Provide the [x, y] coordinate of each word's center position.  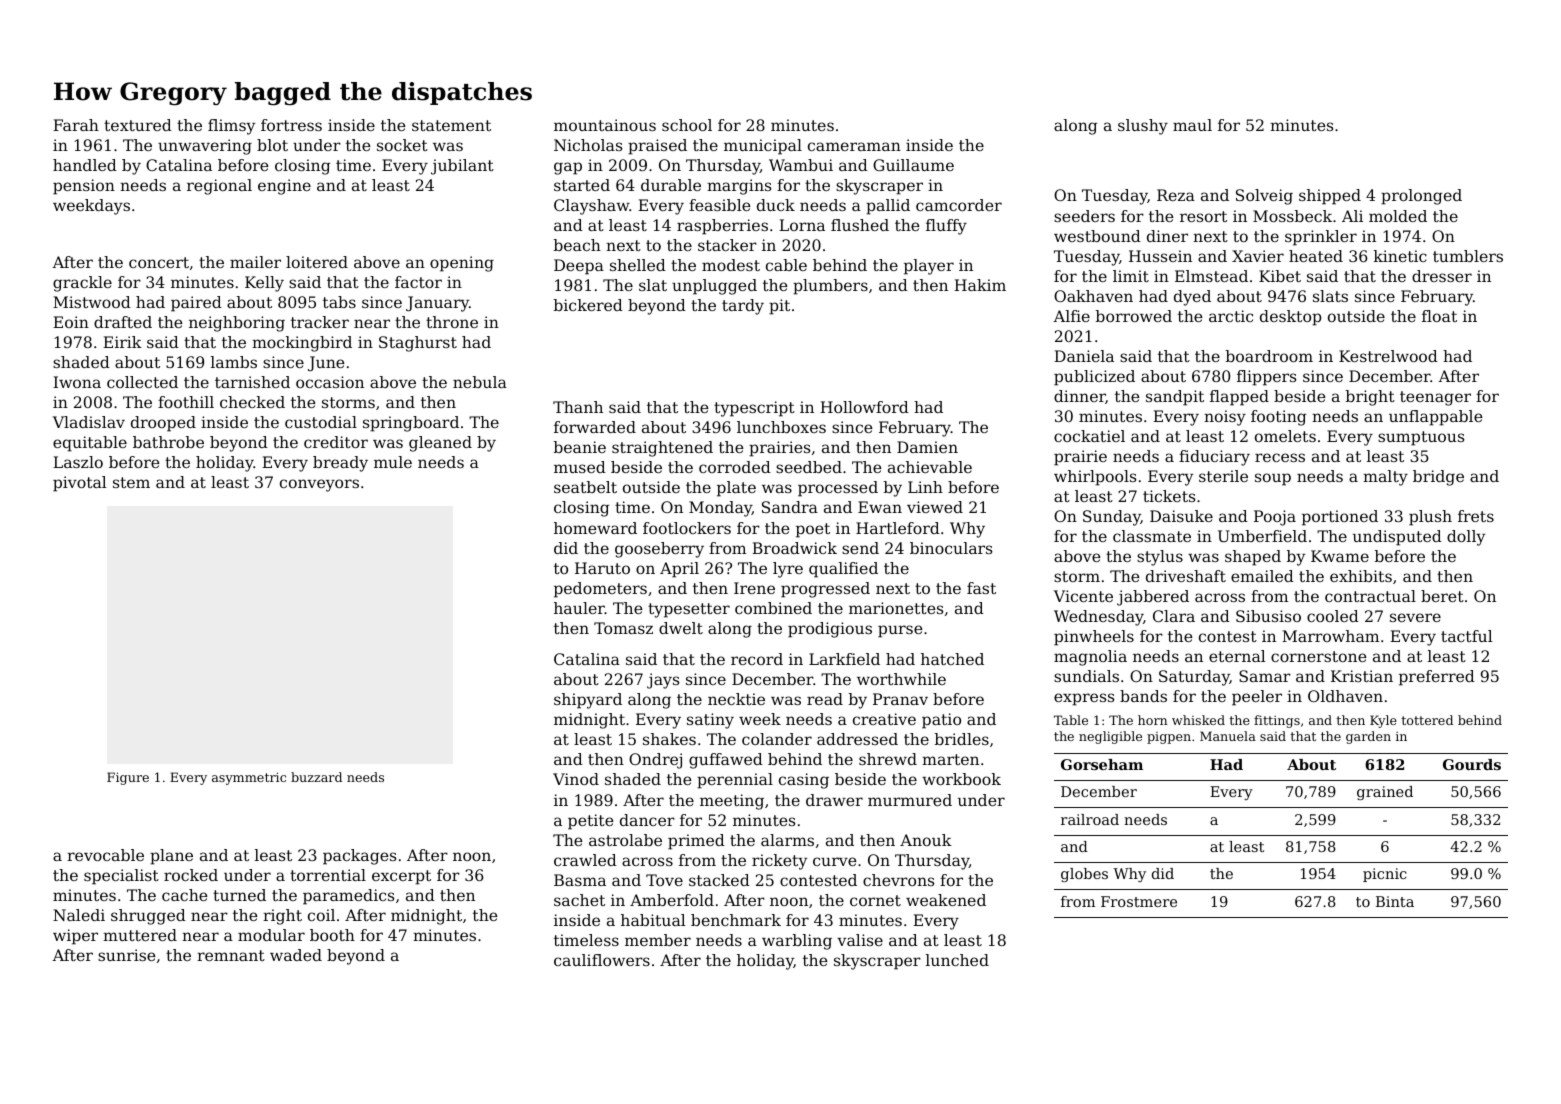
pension [84, 187]
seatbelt [585, 487]
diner [1167, 236]
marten [950, 759]
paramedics [348, 897]
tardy [743, 307]
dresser [1442, 276]
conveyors [319, 485]
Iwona [77, 382]
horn [1152, 720]
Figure [128, 778]
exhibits [1361, 576]
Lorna [802, 225]
